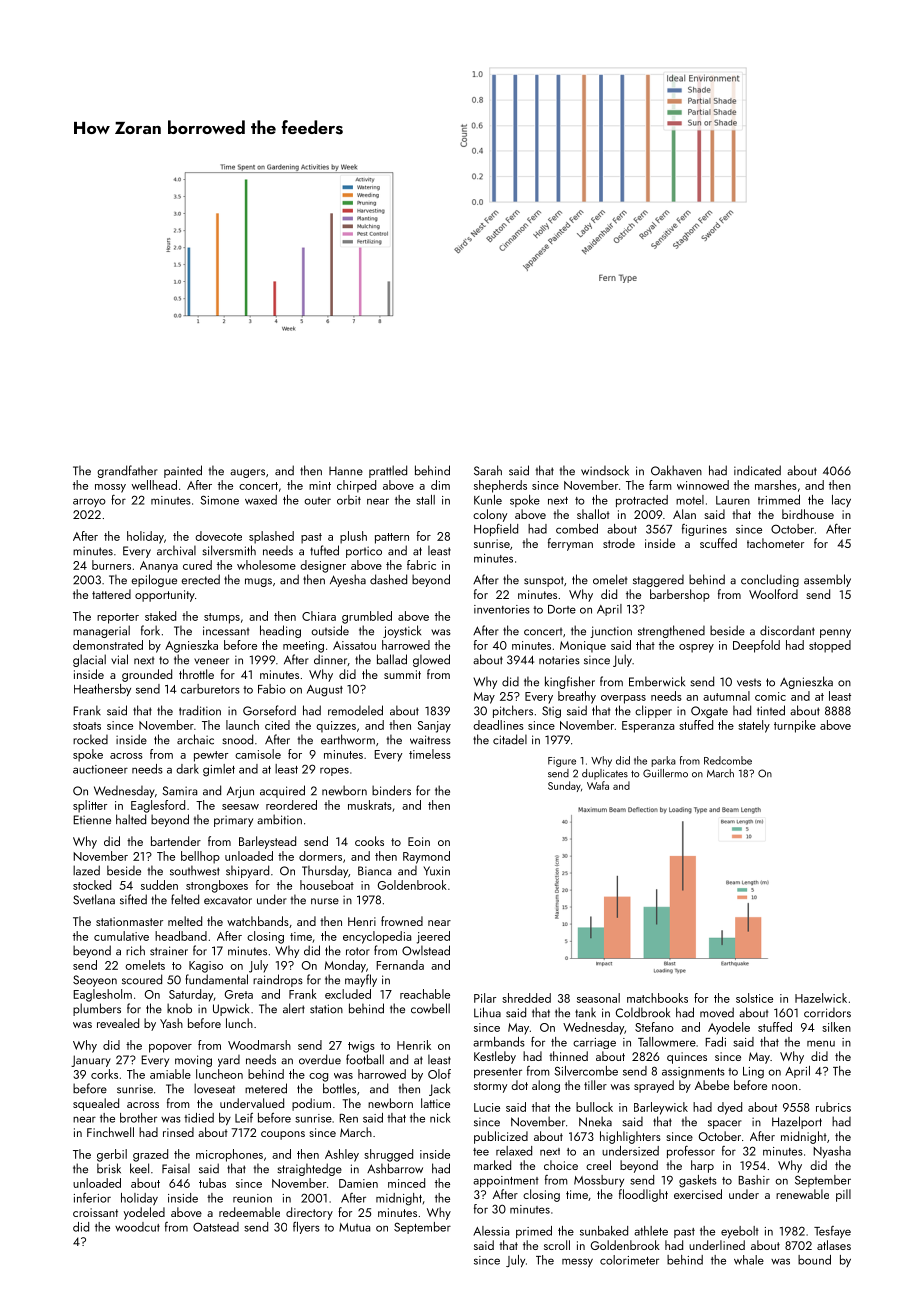  Describe the element at coordinates (526, 998) in the document. I see `shredded` at that location.
